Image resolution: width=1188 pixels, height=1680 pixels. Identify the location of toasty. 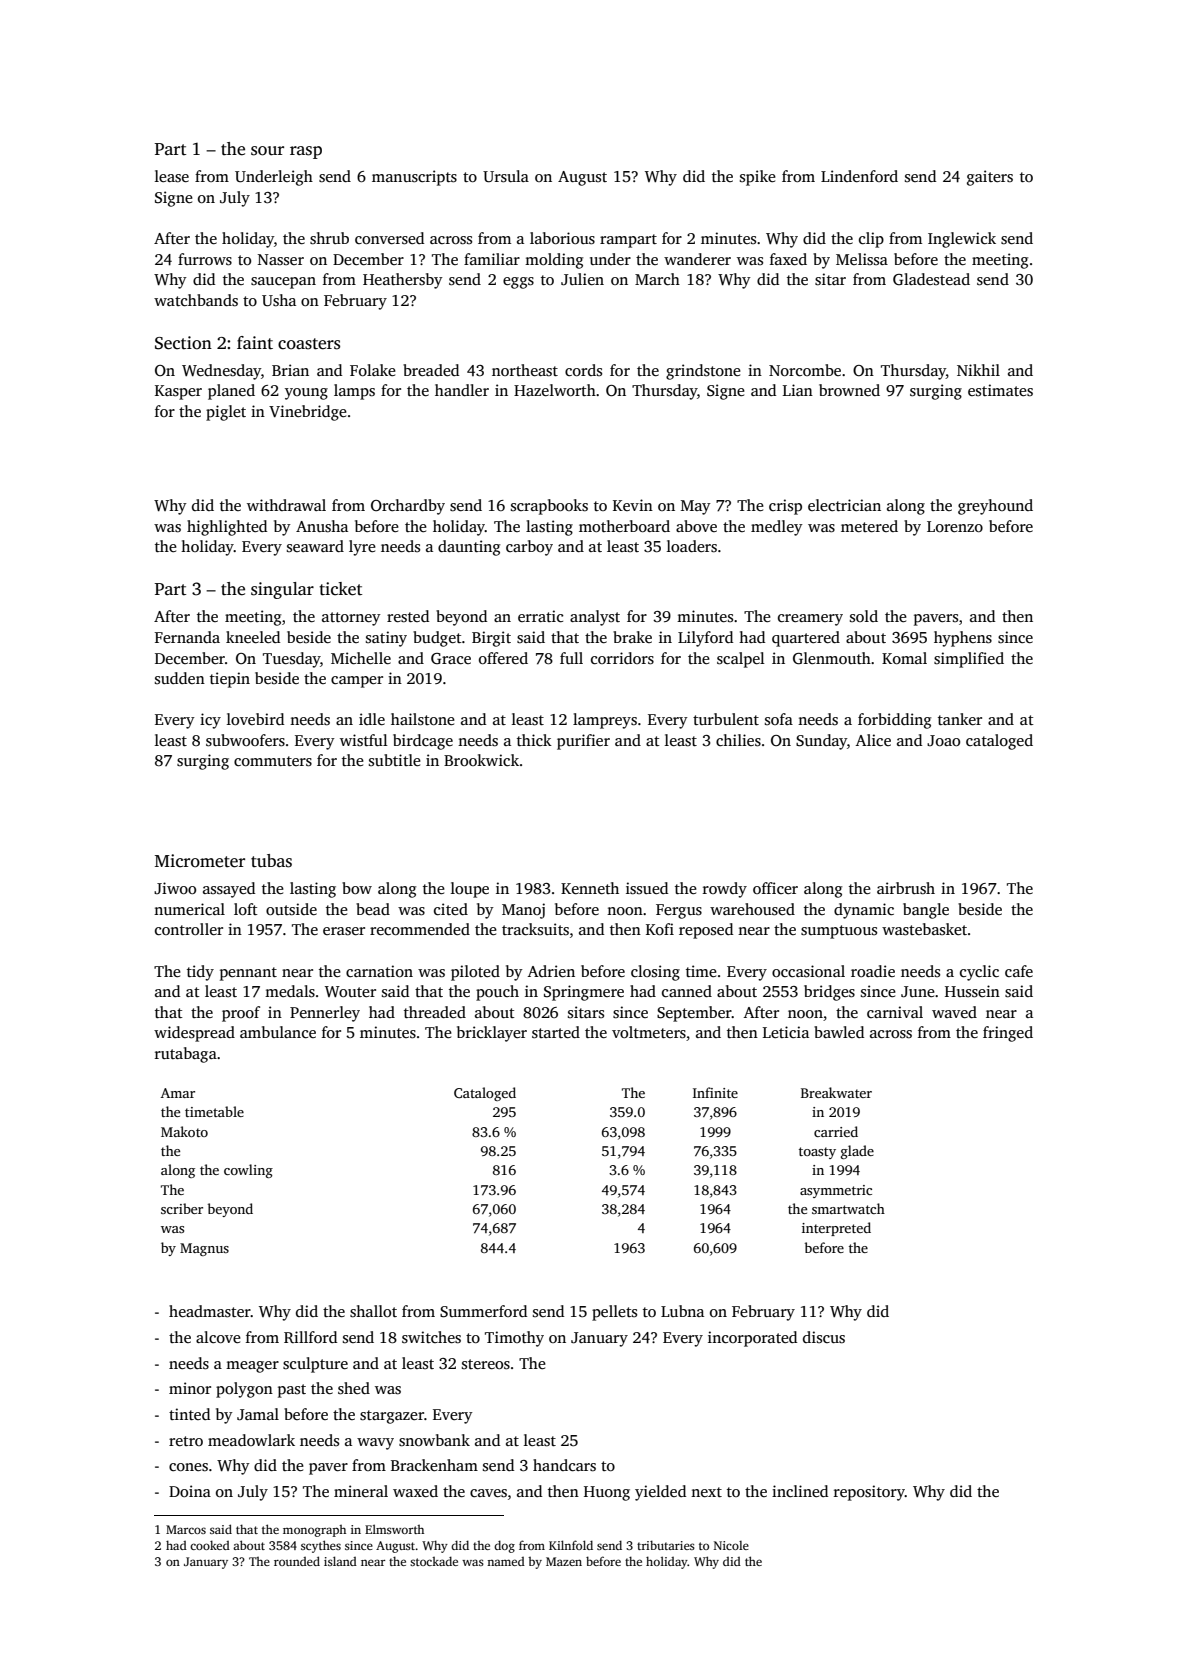
(817, 1153).
